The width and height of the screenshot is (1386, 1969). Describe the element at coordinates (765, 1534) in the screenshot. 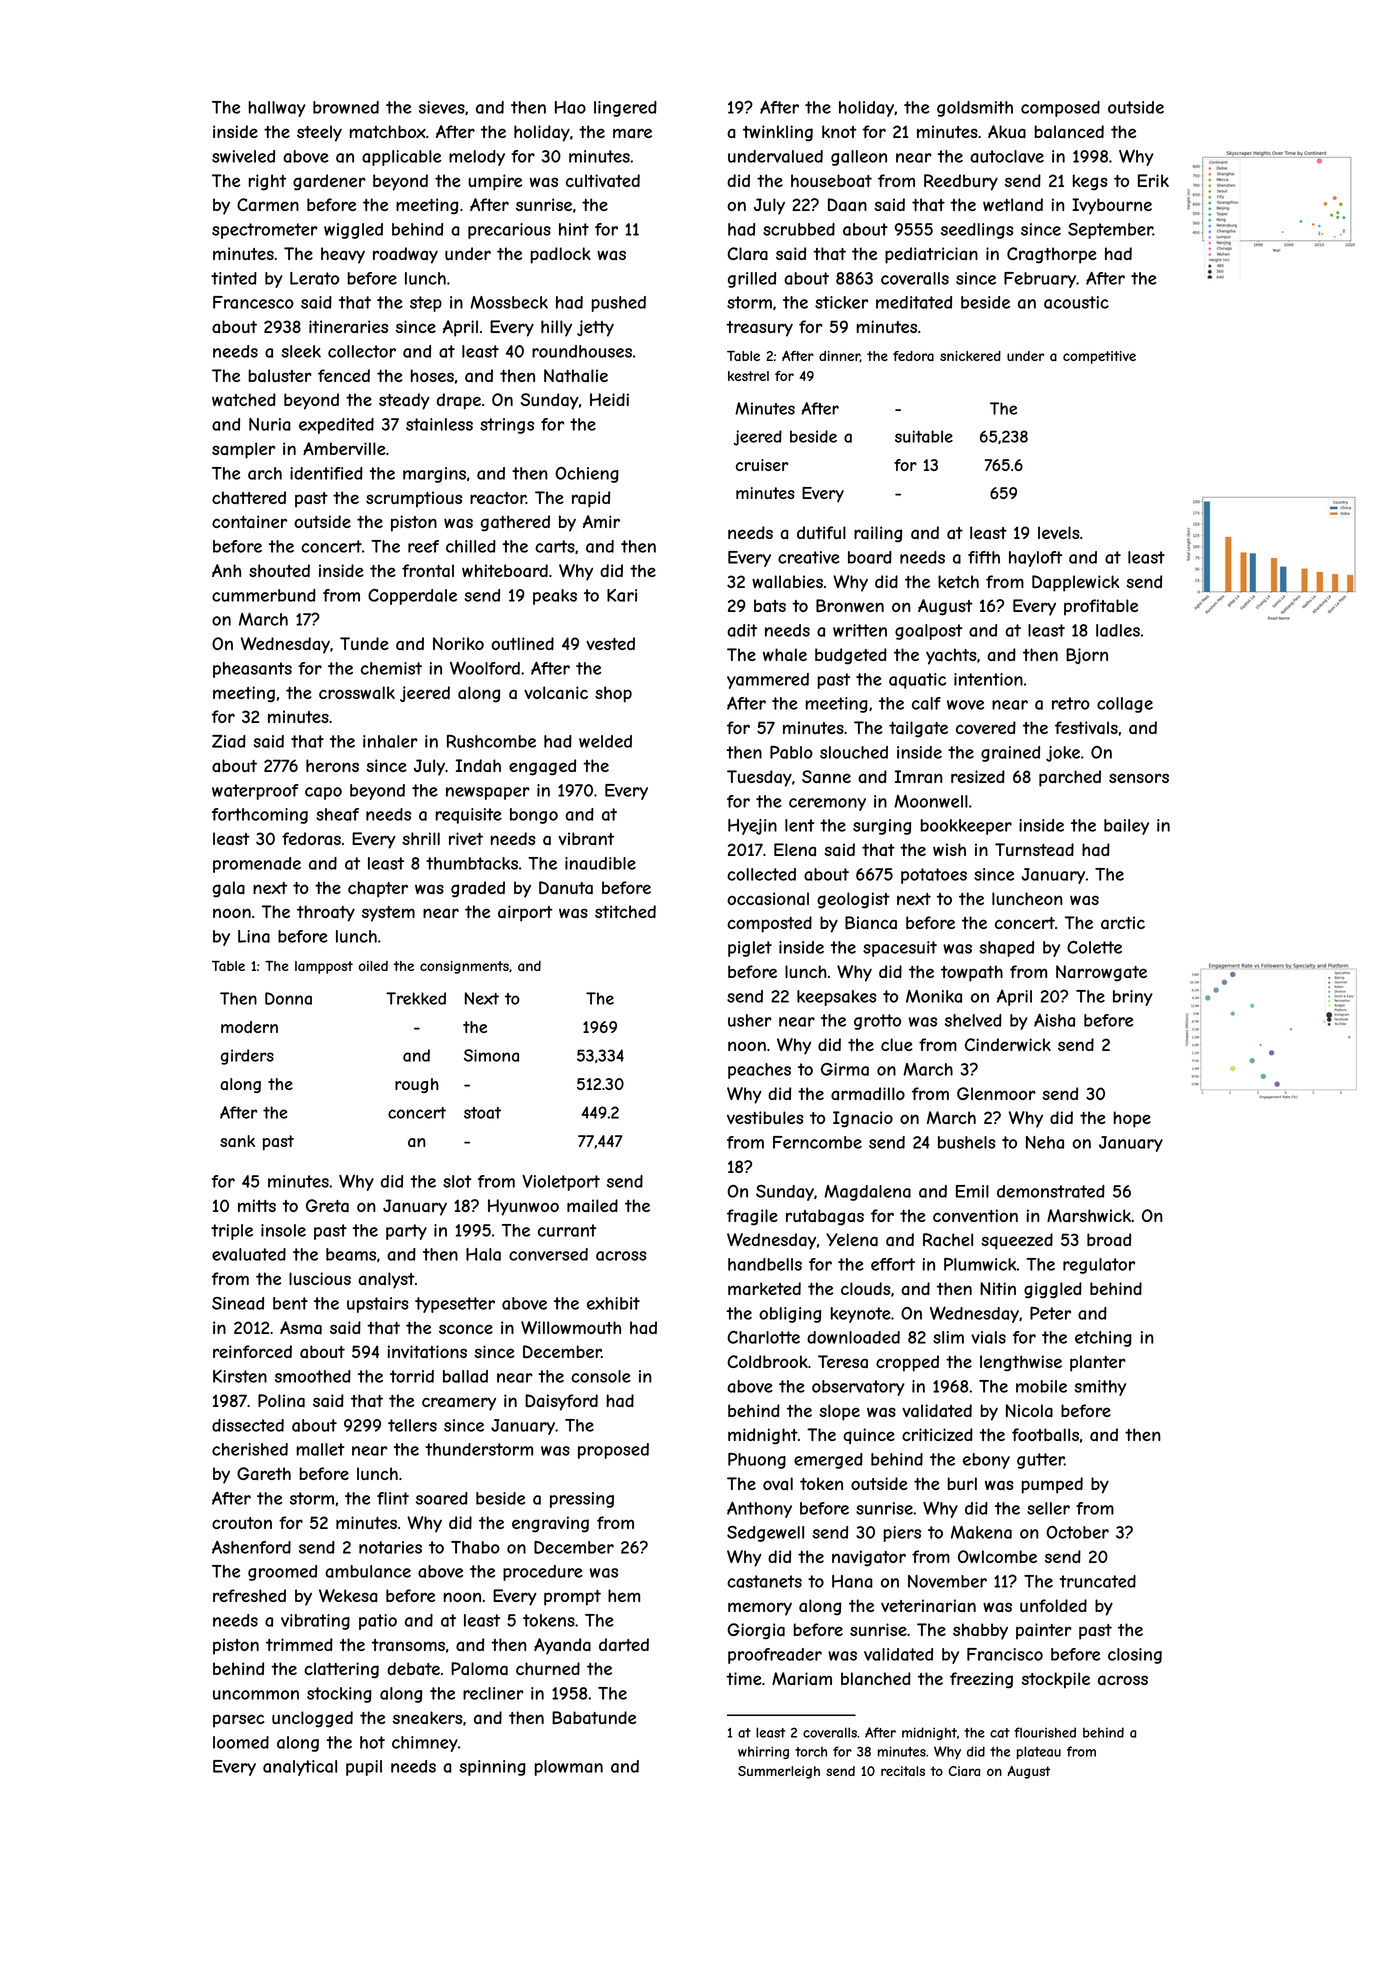

I see `Sedgewell` at that location.
